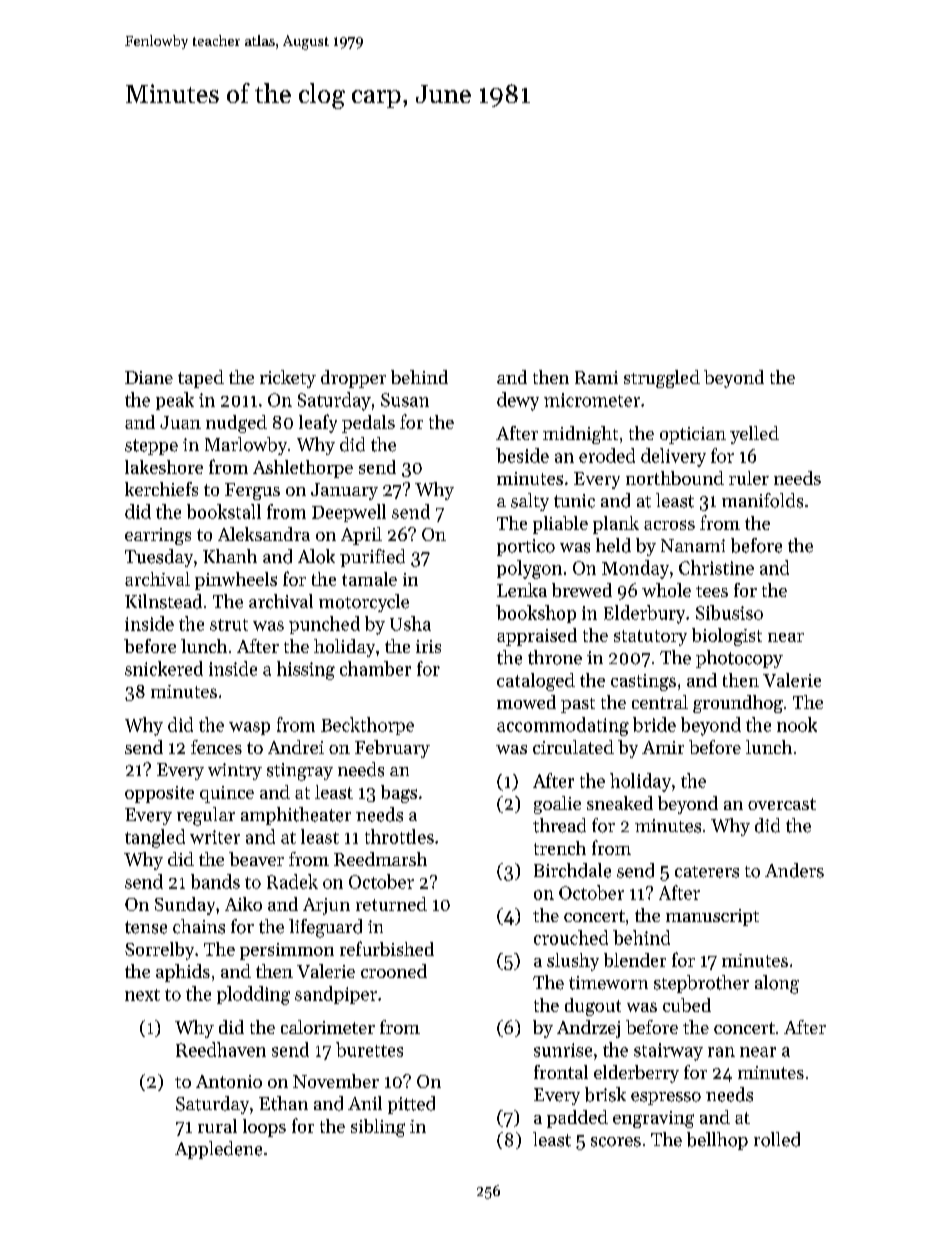 This image has height=1233, width=952. What do you see at coordinates (353, 379) in the image?
I see `dropper` at bounding box center [353, 379].
